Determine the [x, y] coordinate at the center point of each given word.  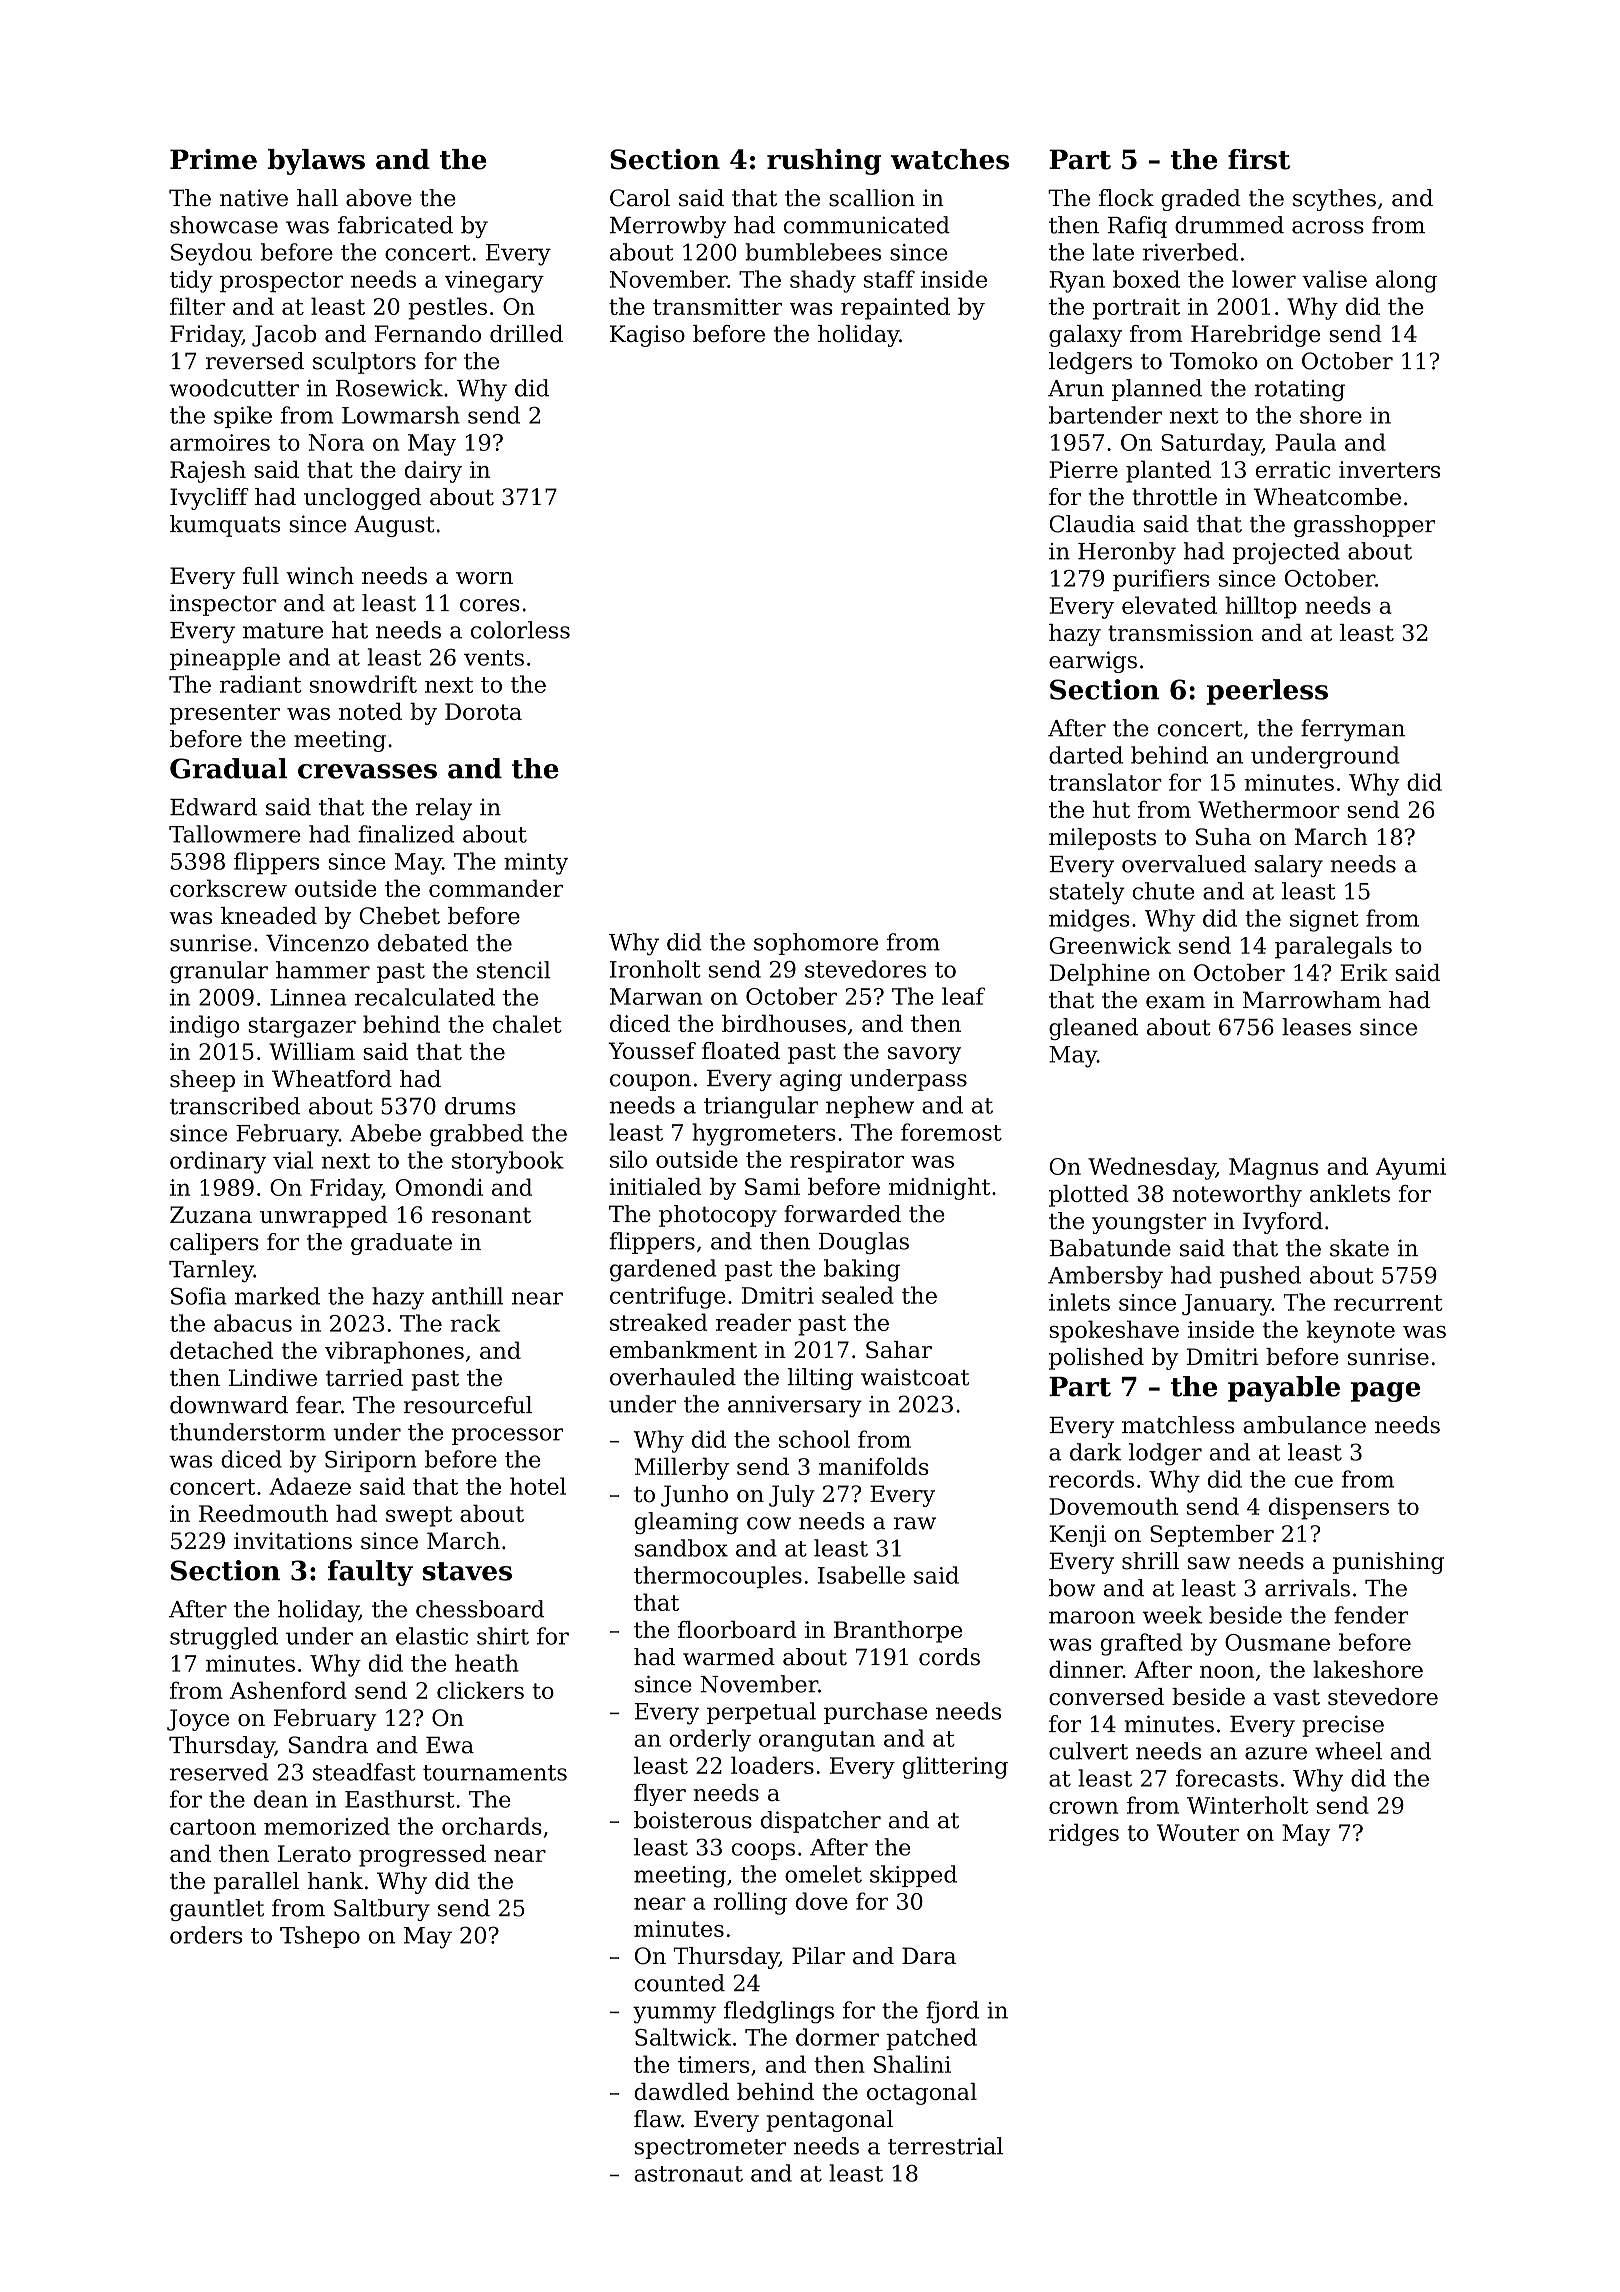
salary [1289, 866]
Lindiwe [273, 1377]
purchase [875, 1713]
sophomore [816, 944]
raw [915, 1523]
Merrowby [668, 227]
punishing [1388, 1563]
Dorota [483, 711]
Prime [213, 159]
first [1259, 159]
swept [419, 1516]
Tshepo [320, 1937]
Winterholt [1247, 1805]
